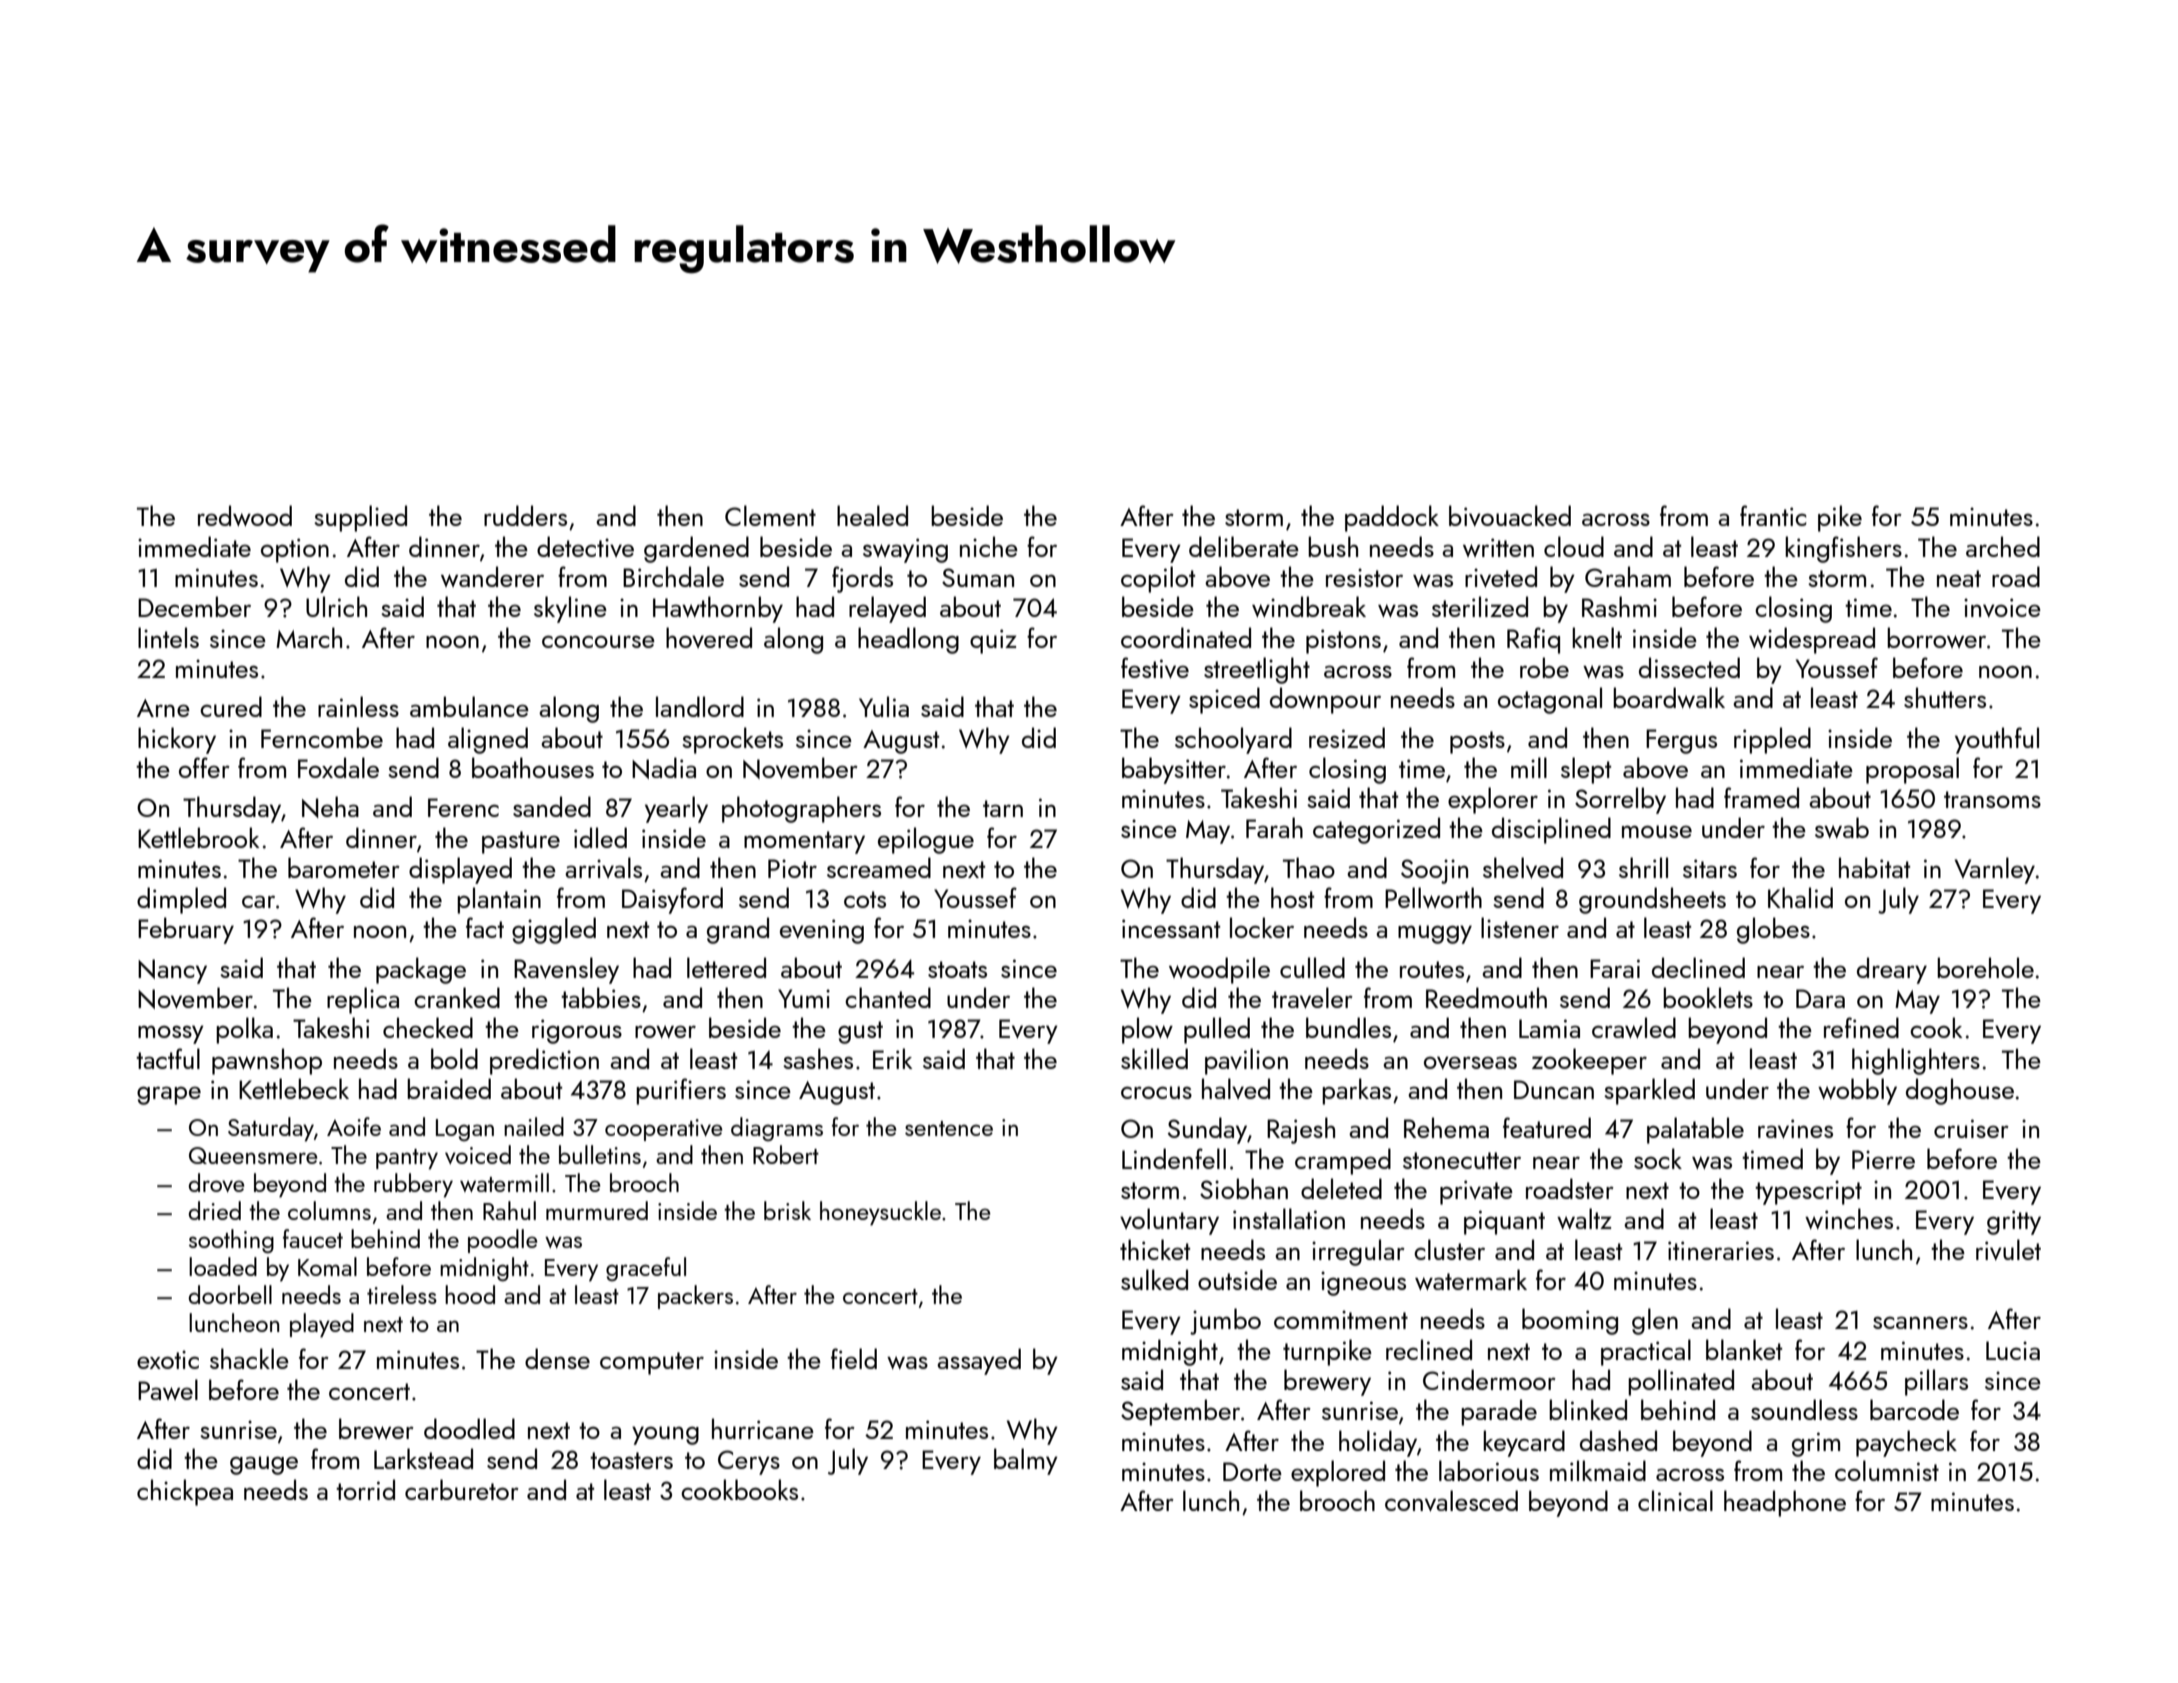 The image size is (2178, 1683). Describe the element at coordinates (271, 1129) in the screenshot. I see `Saturday` at that location.
